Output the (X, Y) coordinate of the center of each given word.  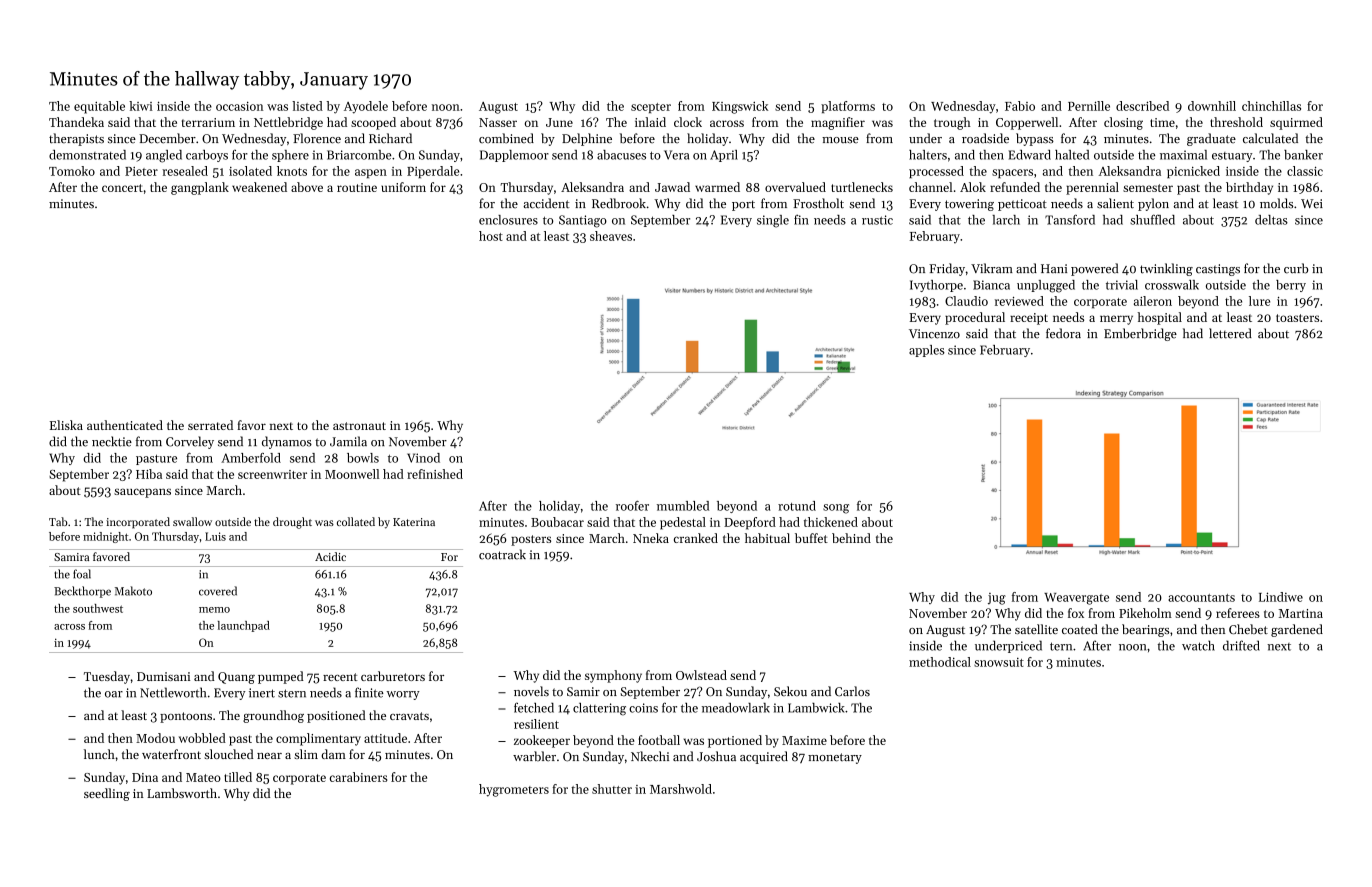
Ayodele (366, 107)
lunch (99, 754)
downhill (1212, 106)
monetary (835, 758)
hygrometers (514, 790)
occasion (239, 106)
